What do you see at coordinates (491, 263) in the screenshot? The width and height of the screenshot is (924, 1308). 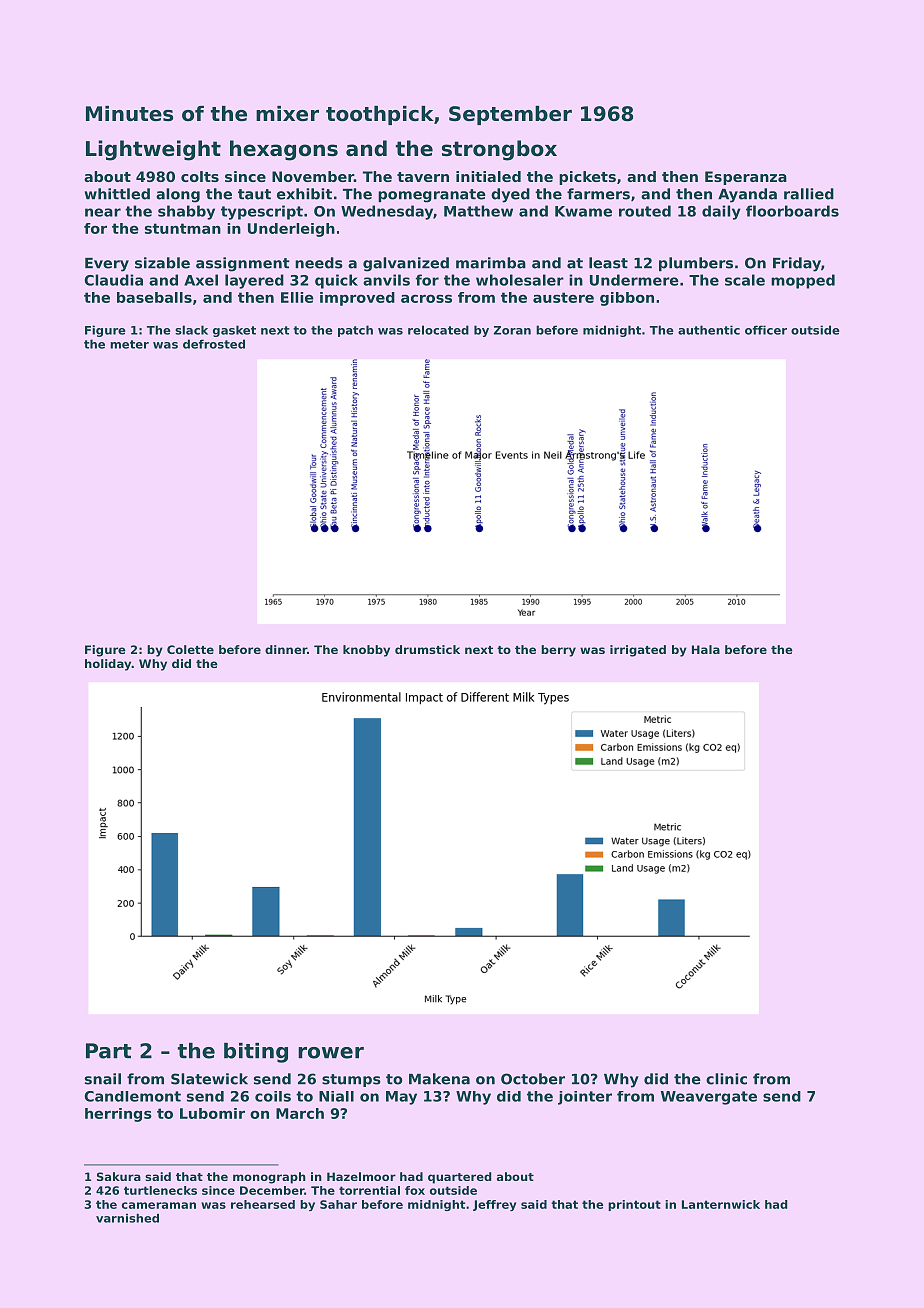 I see `marimba` at bounding box center [491, 263].
